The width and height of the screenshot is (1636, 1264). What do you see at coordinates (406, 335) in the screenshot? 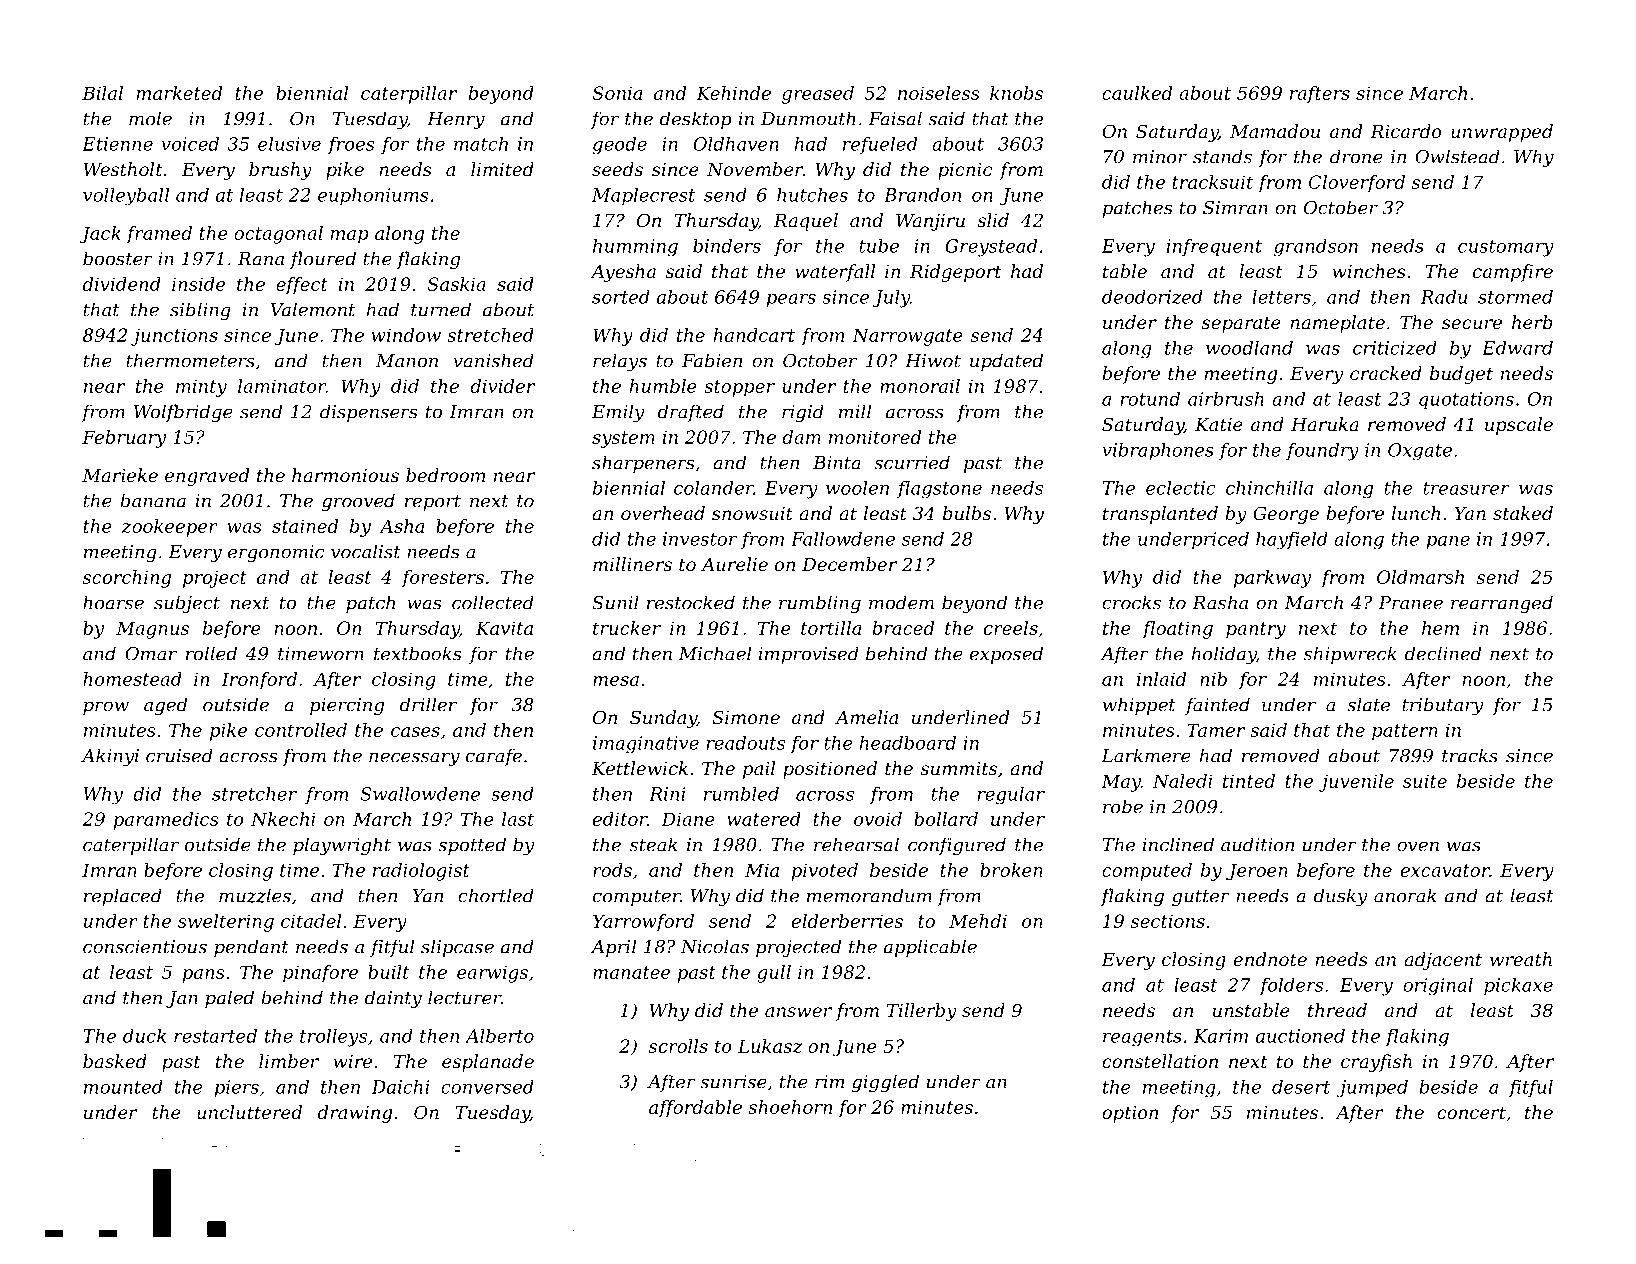
I see `window` at bounding box center [406, 335].
